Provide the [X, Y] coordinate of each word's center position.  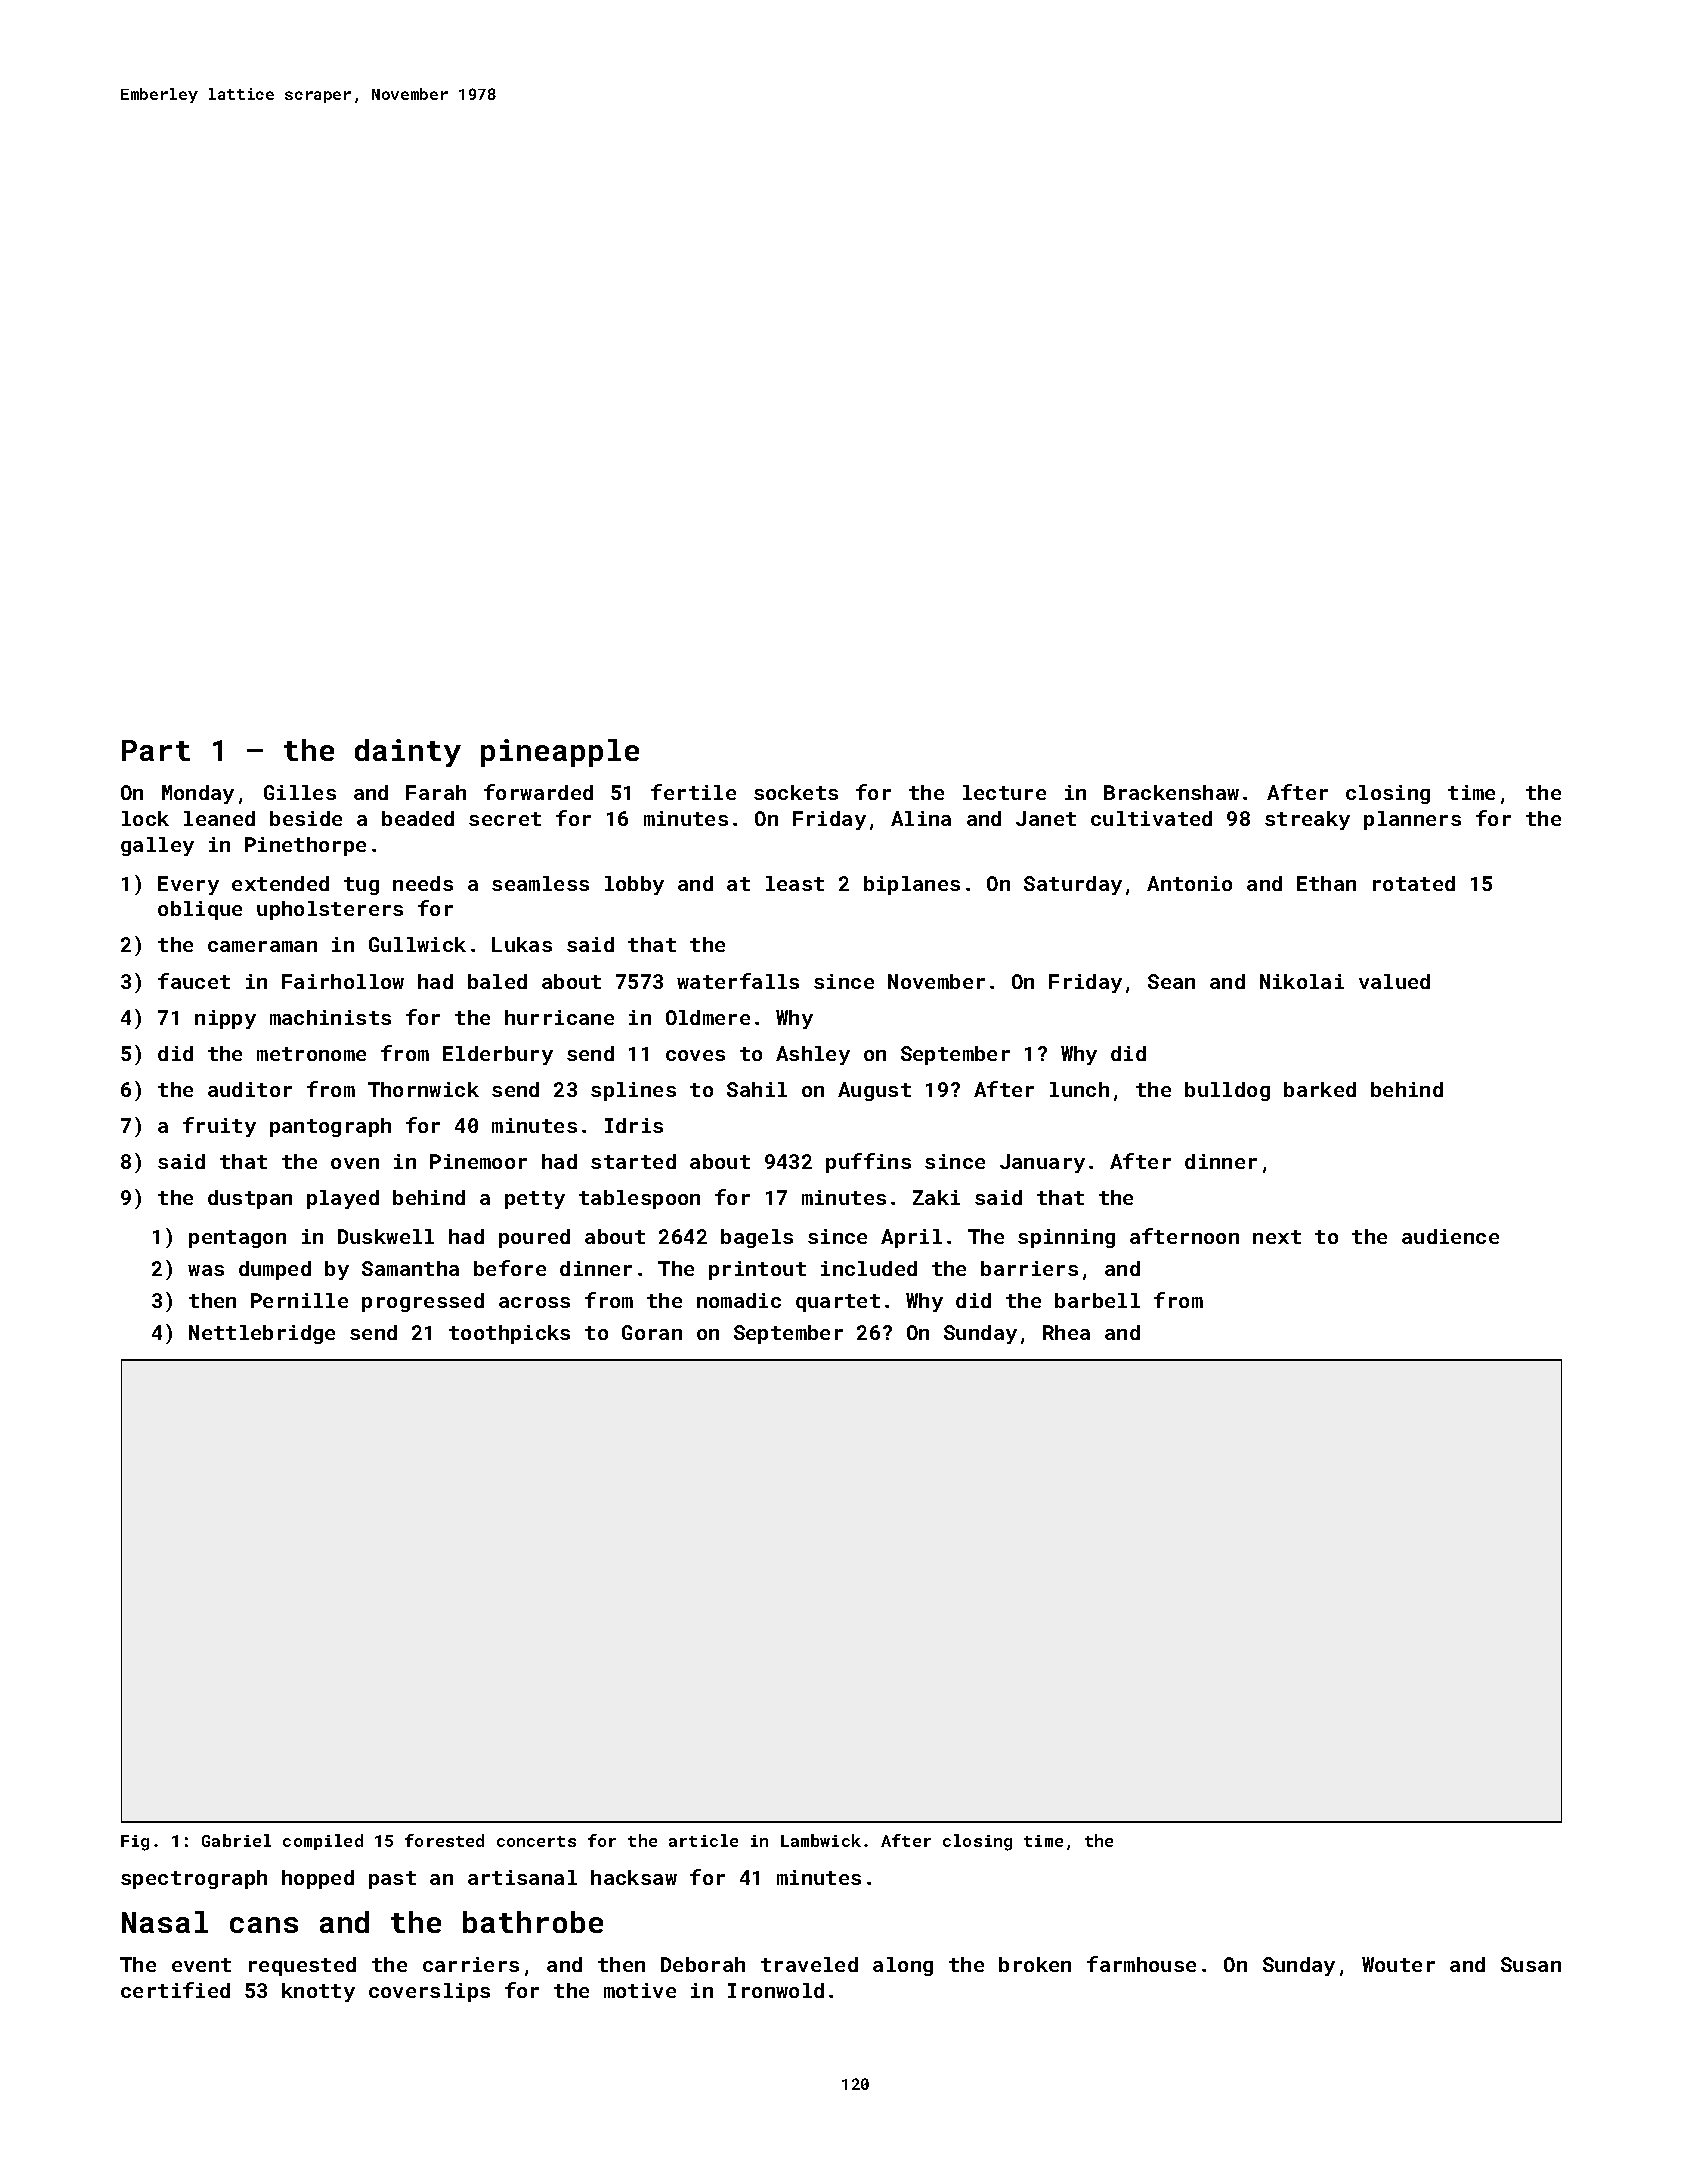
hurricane [559, 1017]
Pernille [299, 1300]
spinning [1066, 1238]
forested [444, 1840]
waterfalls [738, 981]
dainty [408, 753]
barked [1320, 1089]
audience [1450, 1236]
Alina [921, 818]
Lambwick [821, 1840]
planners [1412, 820]
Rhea [1066, 1332]
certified [175, 1990]
